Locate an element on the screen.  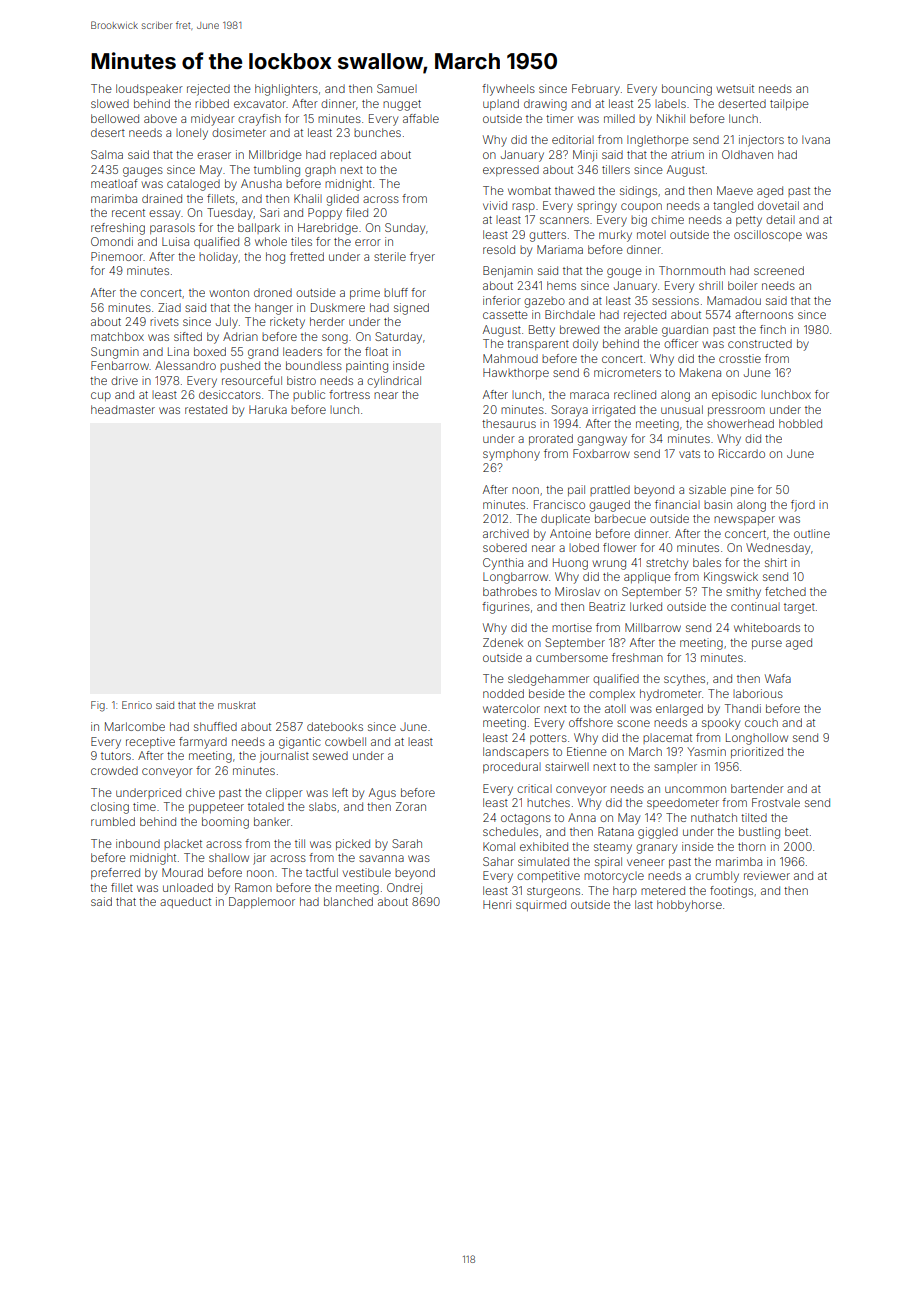
Inglethorpe is located at coordinates (658, 141).
